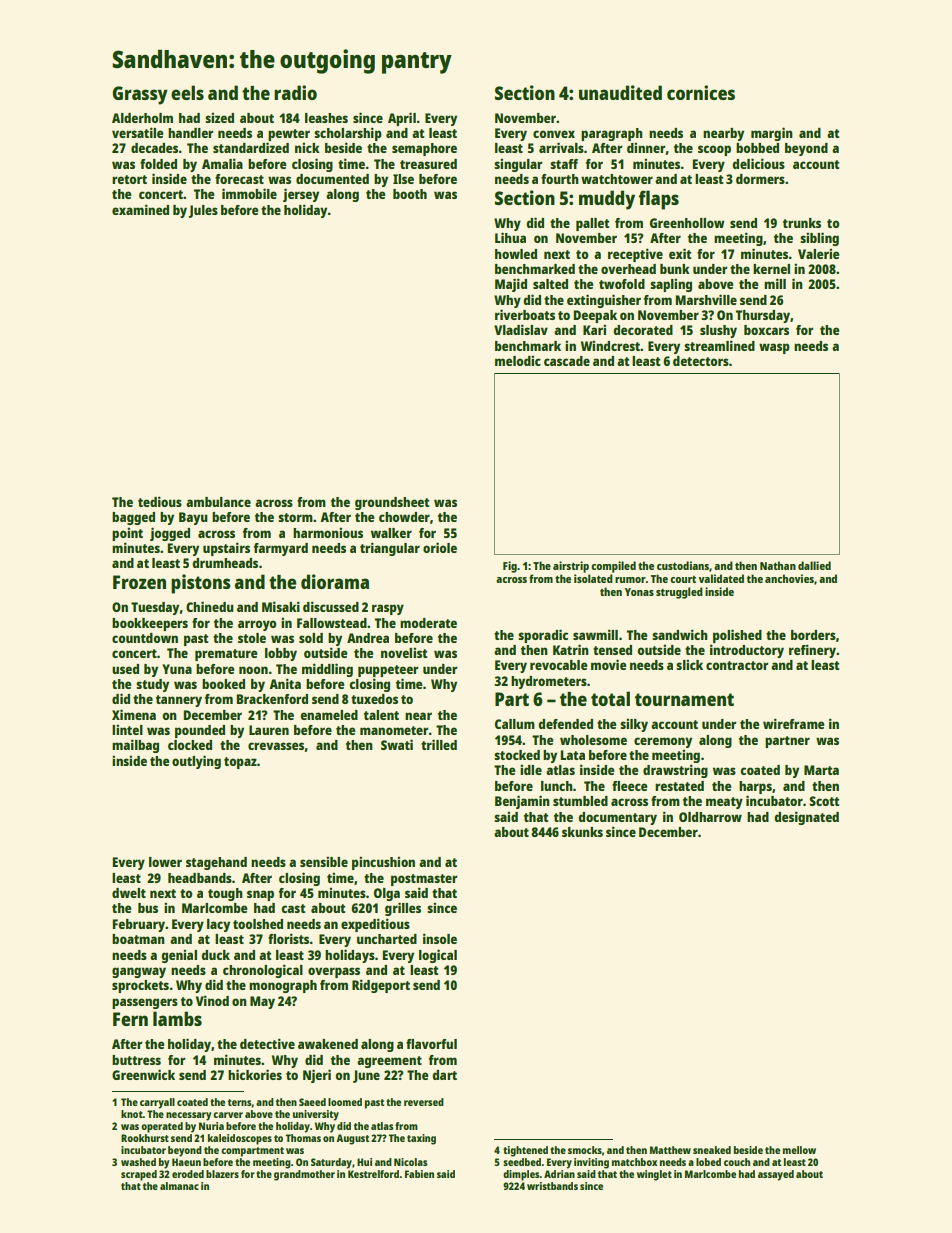 The width and height of the screenshot is (952, 1233). Describe the element at coordinates (701, 92) in the screenshot. I see `cornices` at that location.
